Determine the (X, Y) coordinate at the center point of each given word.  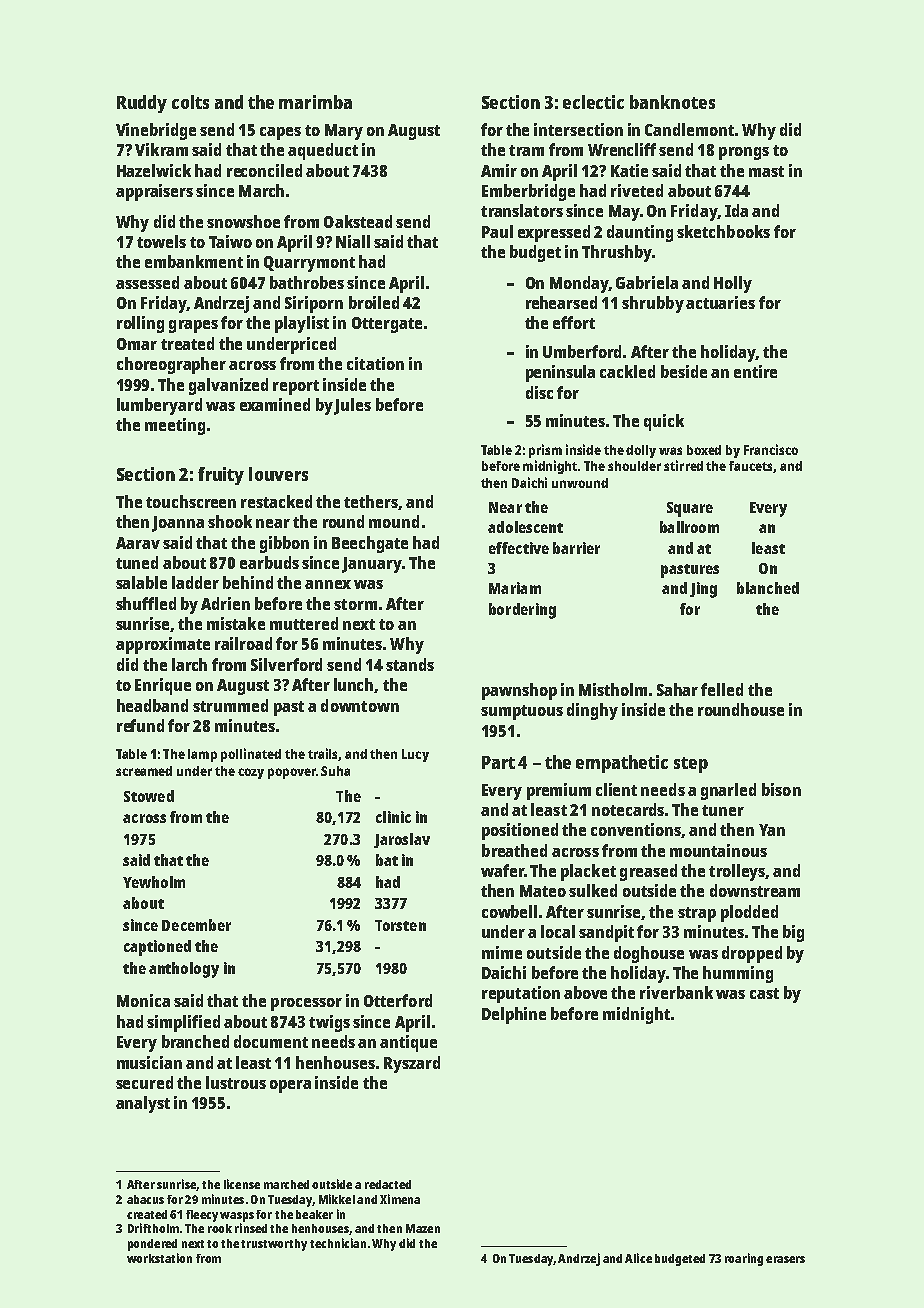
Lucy (415, 755)
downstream (755, 890)
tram (526, 150)
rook (220, 1228)
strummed (230, 705)
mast (766, 171)
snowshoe (243, 221)
